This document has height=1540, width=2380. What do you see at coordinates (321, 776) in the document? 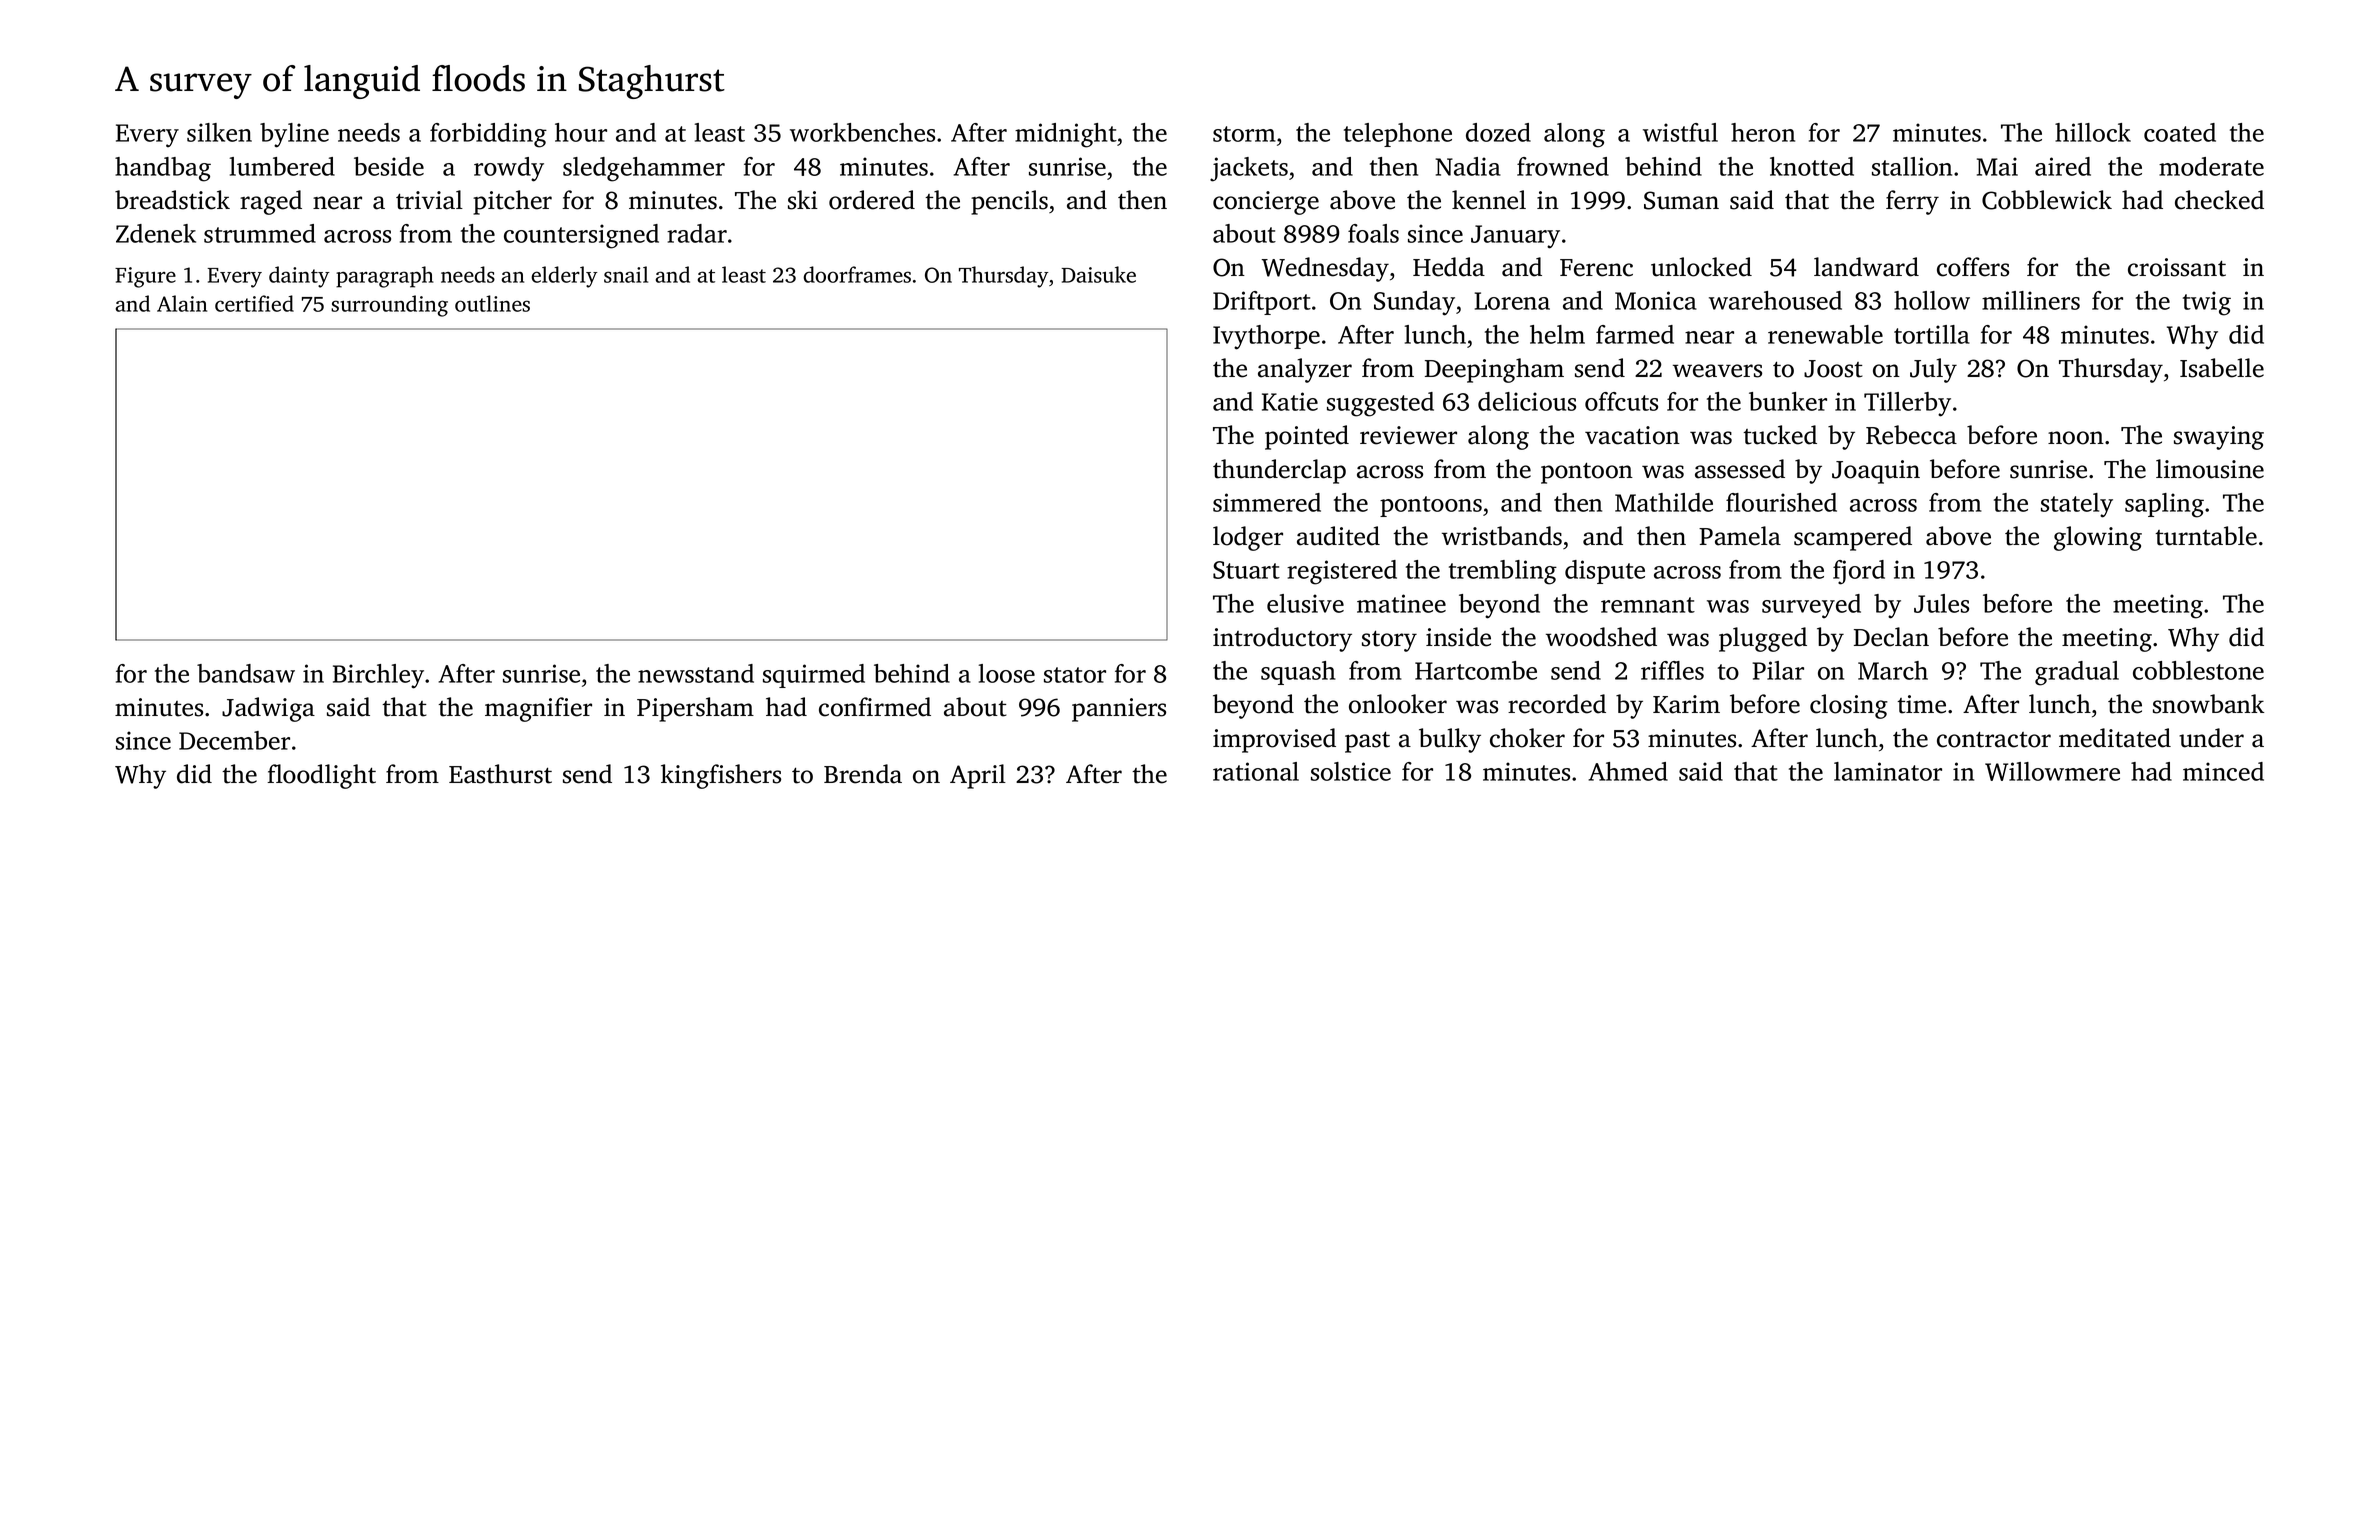
I see `floodlight` at bounding box center [321, 776].
